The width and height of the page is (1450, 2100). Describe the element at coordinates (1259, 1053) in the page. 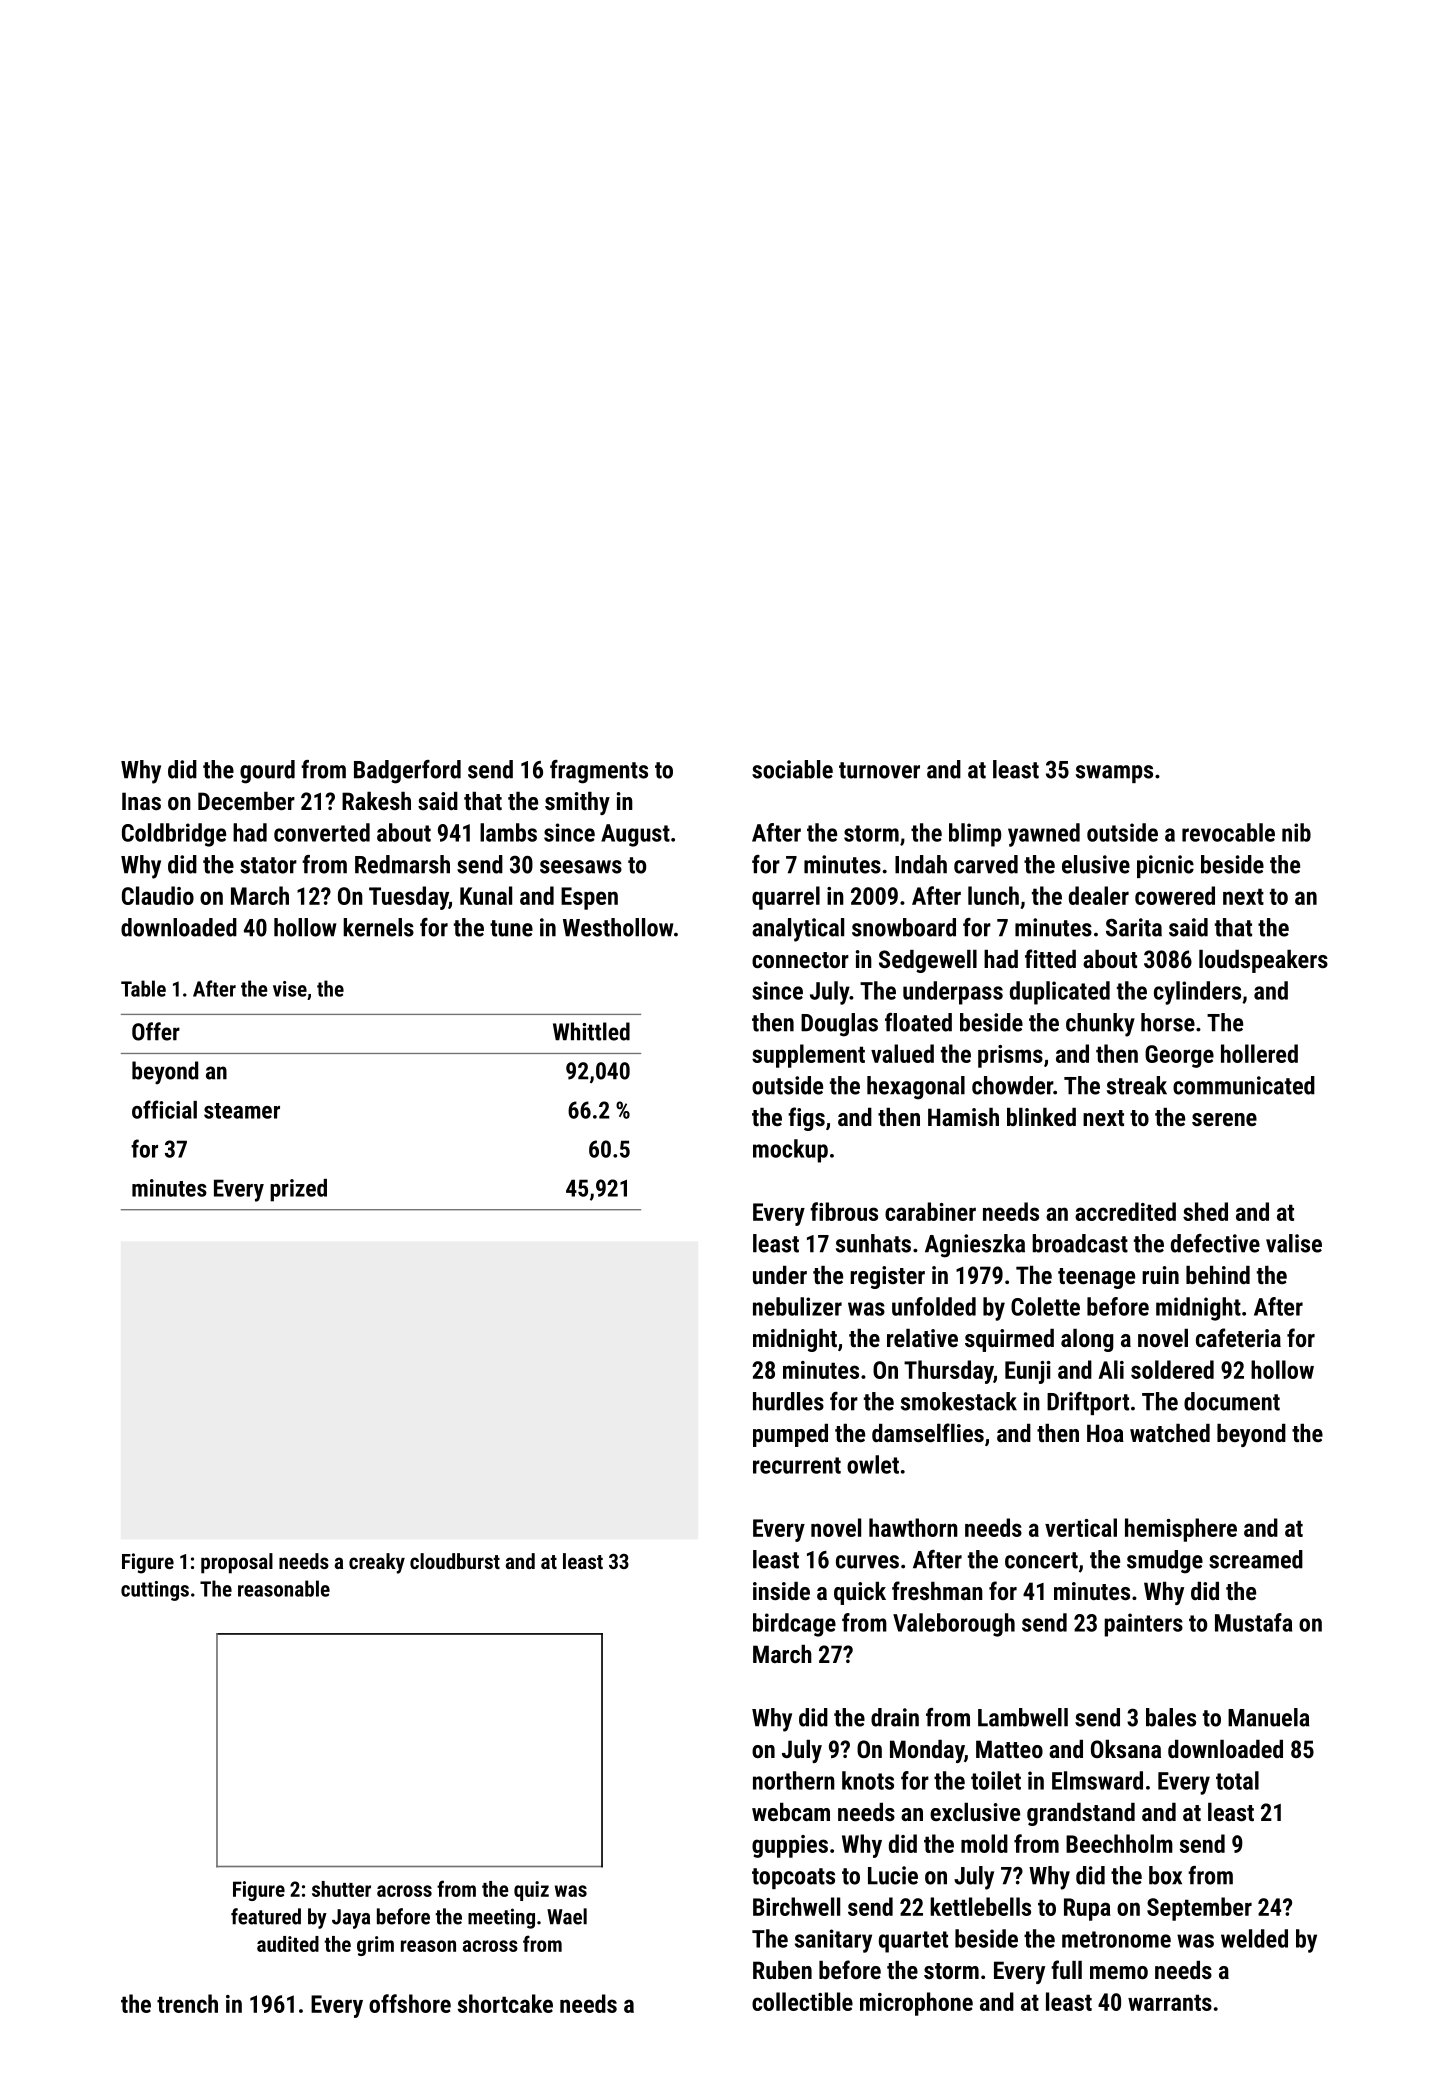

I see `hollered` at that location.
